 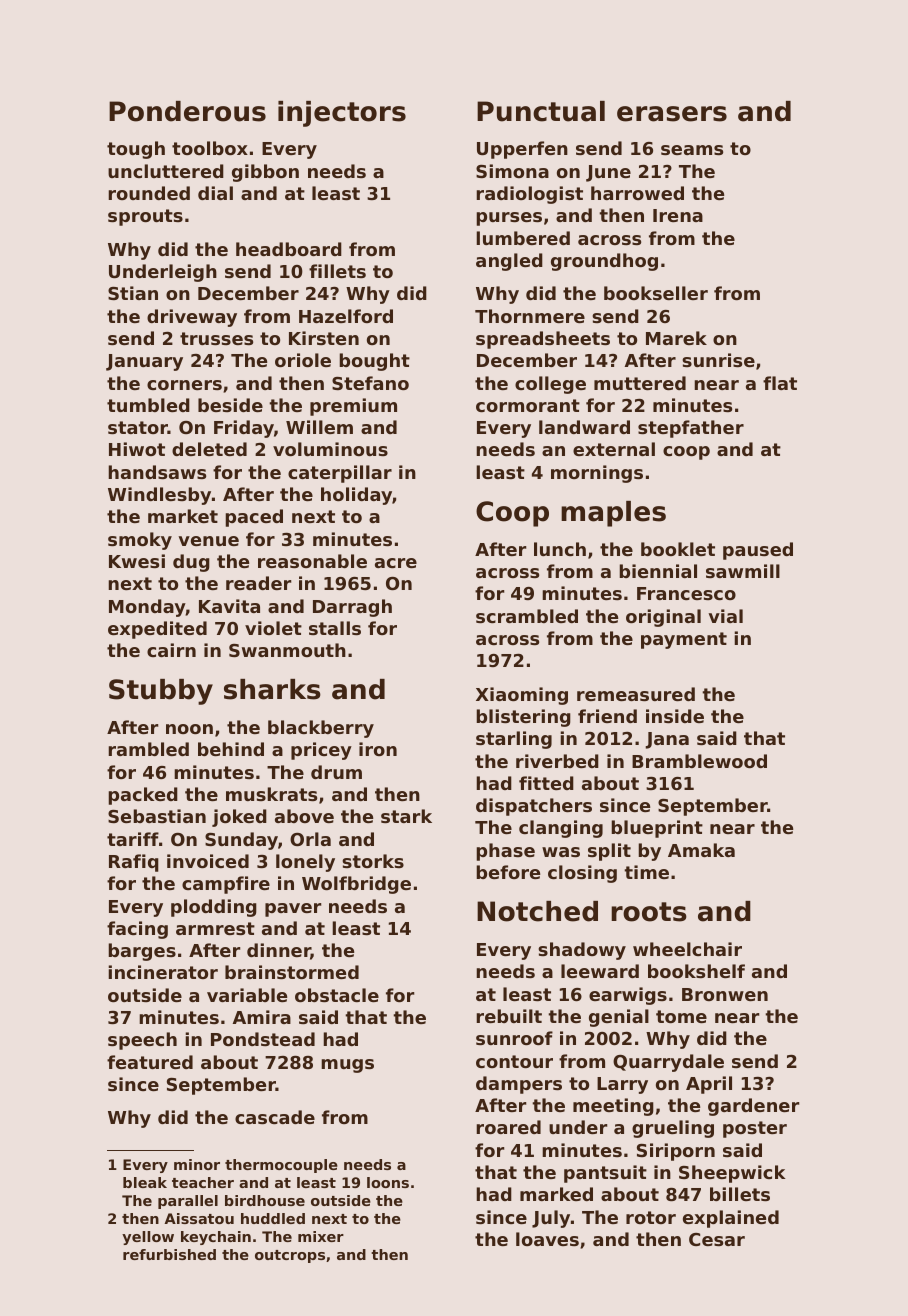 What do you see at coordinates (780, 383) in the page?
I see `flat` at bounding box center [780, 383].
